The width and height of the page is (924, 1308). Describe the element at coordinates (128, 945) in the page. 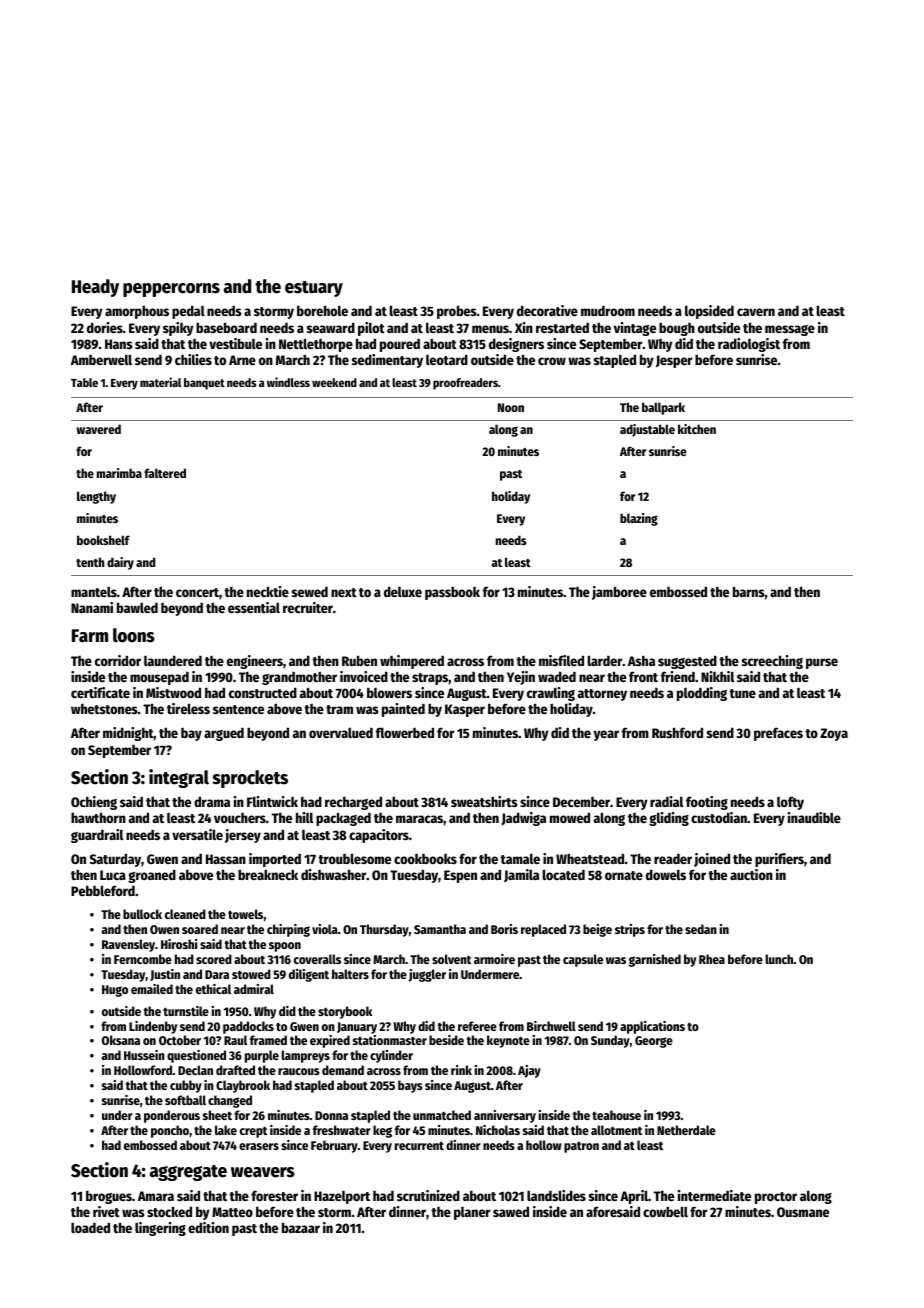

I see `Ravensley` at that location.
